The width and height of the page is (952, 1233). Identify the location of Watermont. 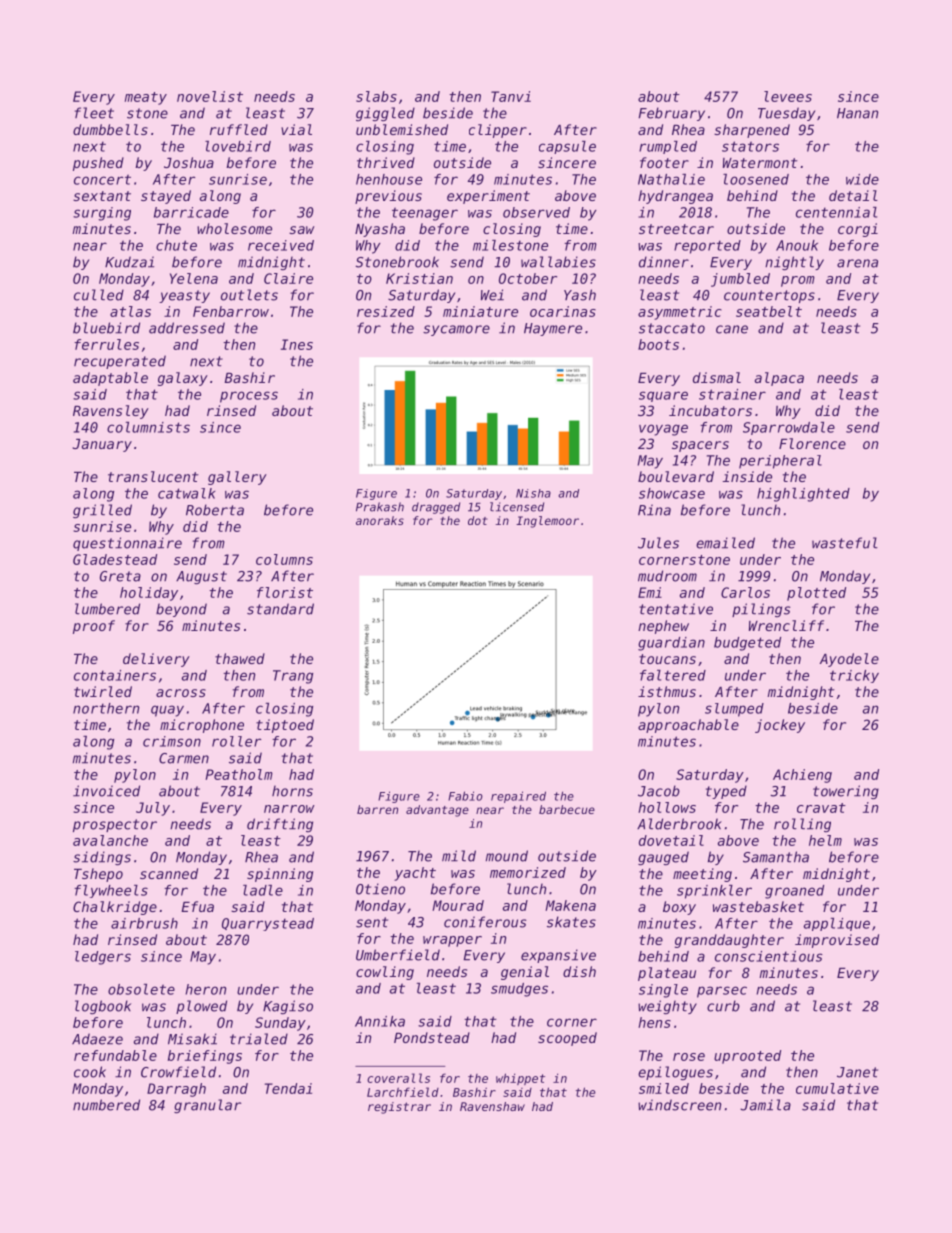
(760, 163).
